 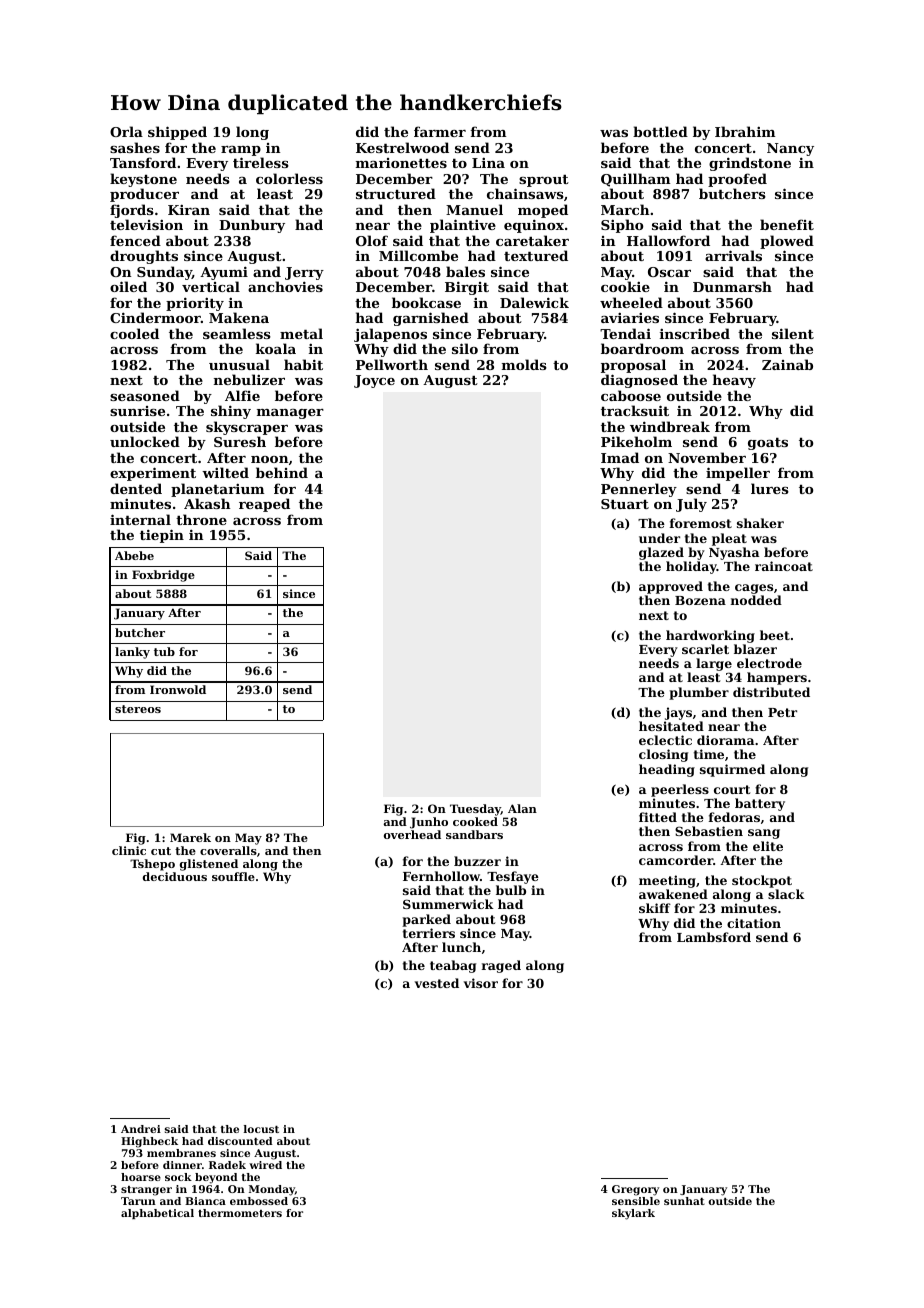 What do you see at coordinates (733, 255) in the screenshot?
I see `arrivals` at bounding box center [733, 255].
